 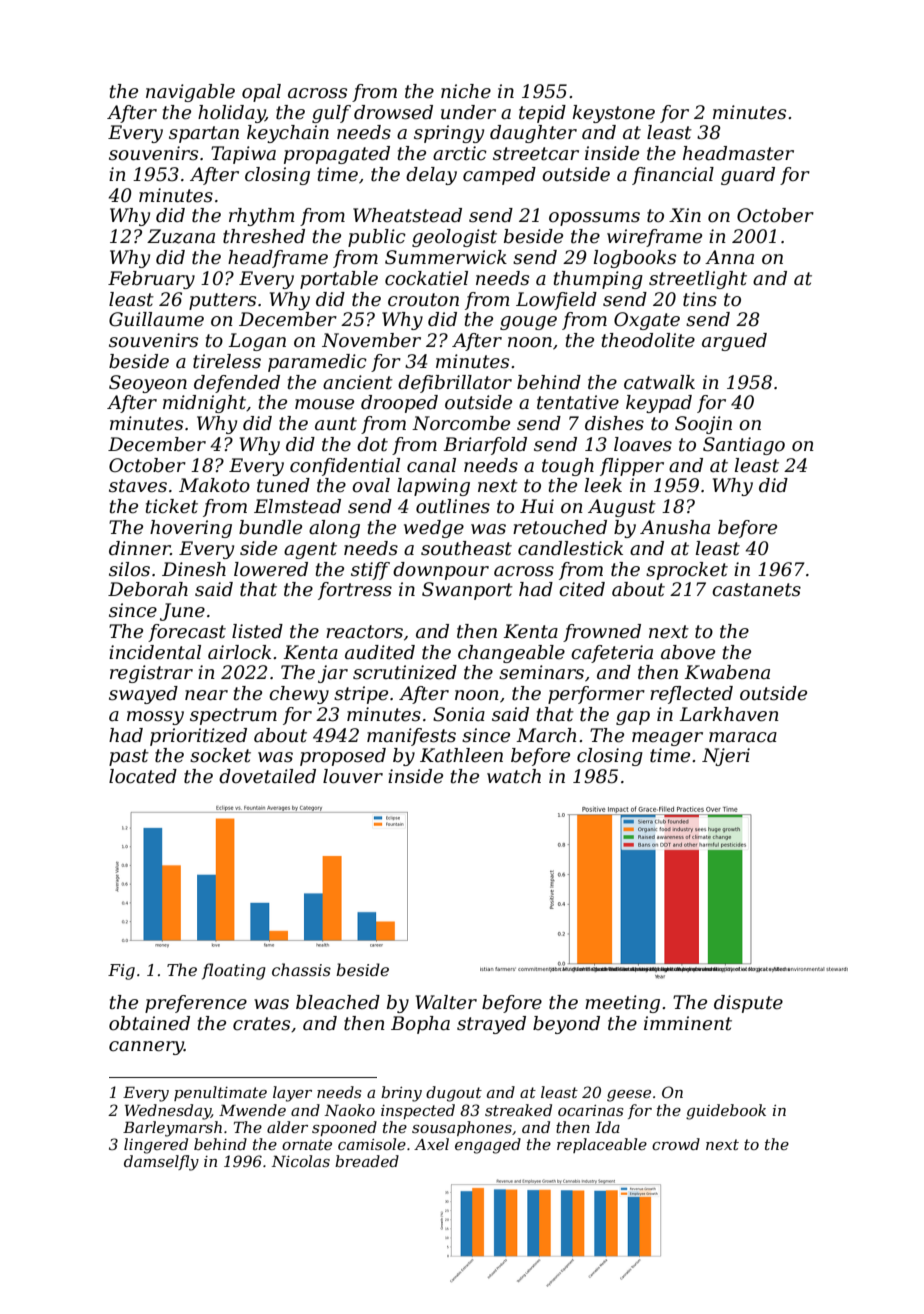 I want to click on Axel, so click(x=431, y=1144).
